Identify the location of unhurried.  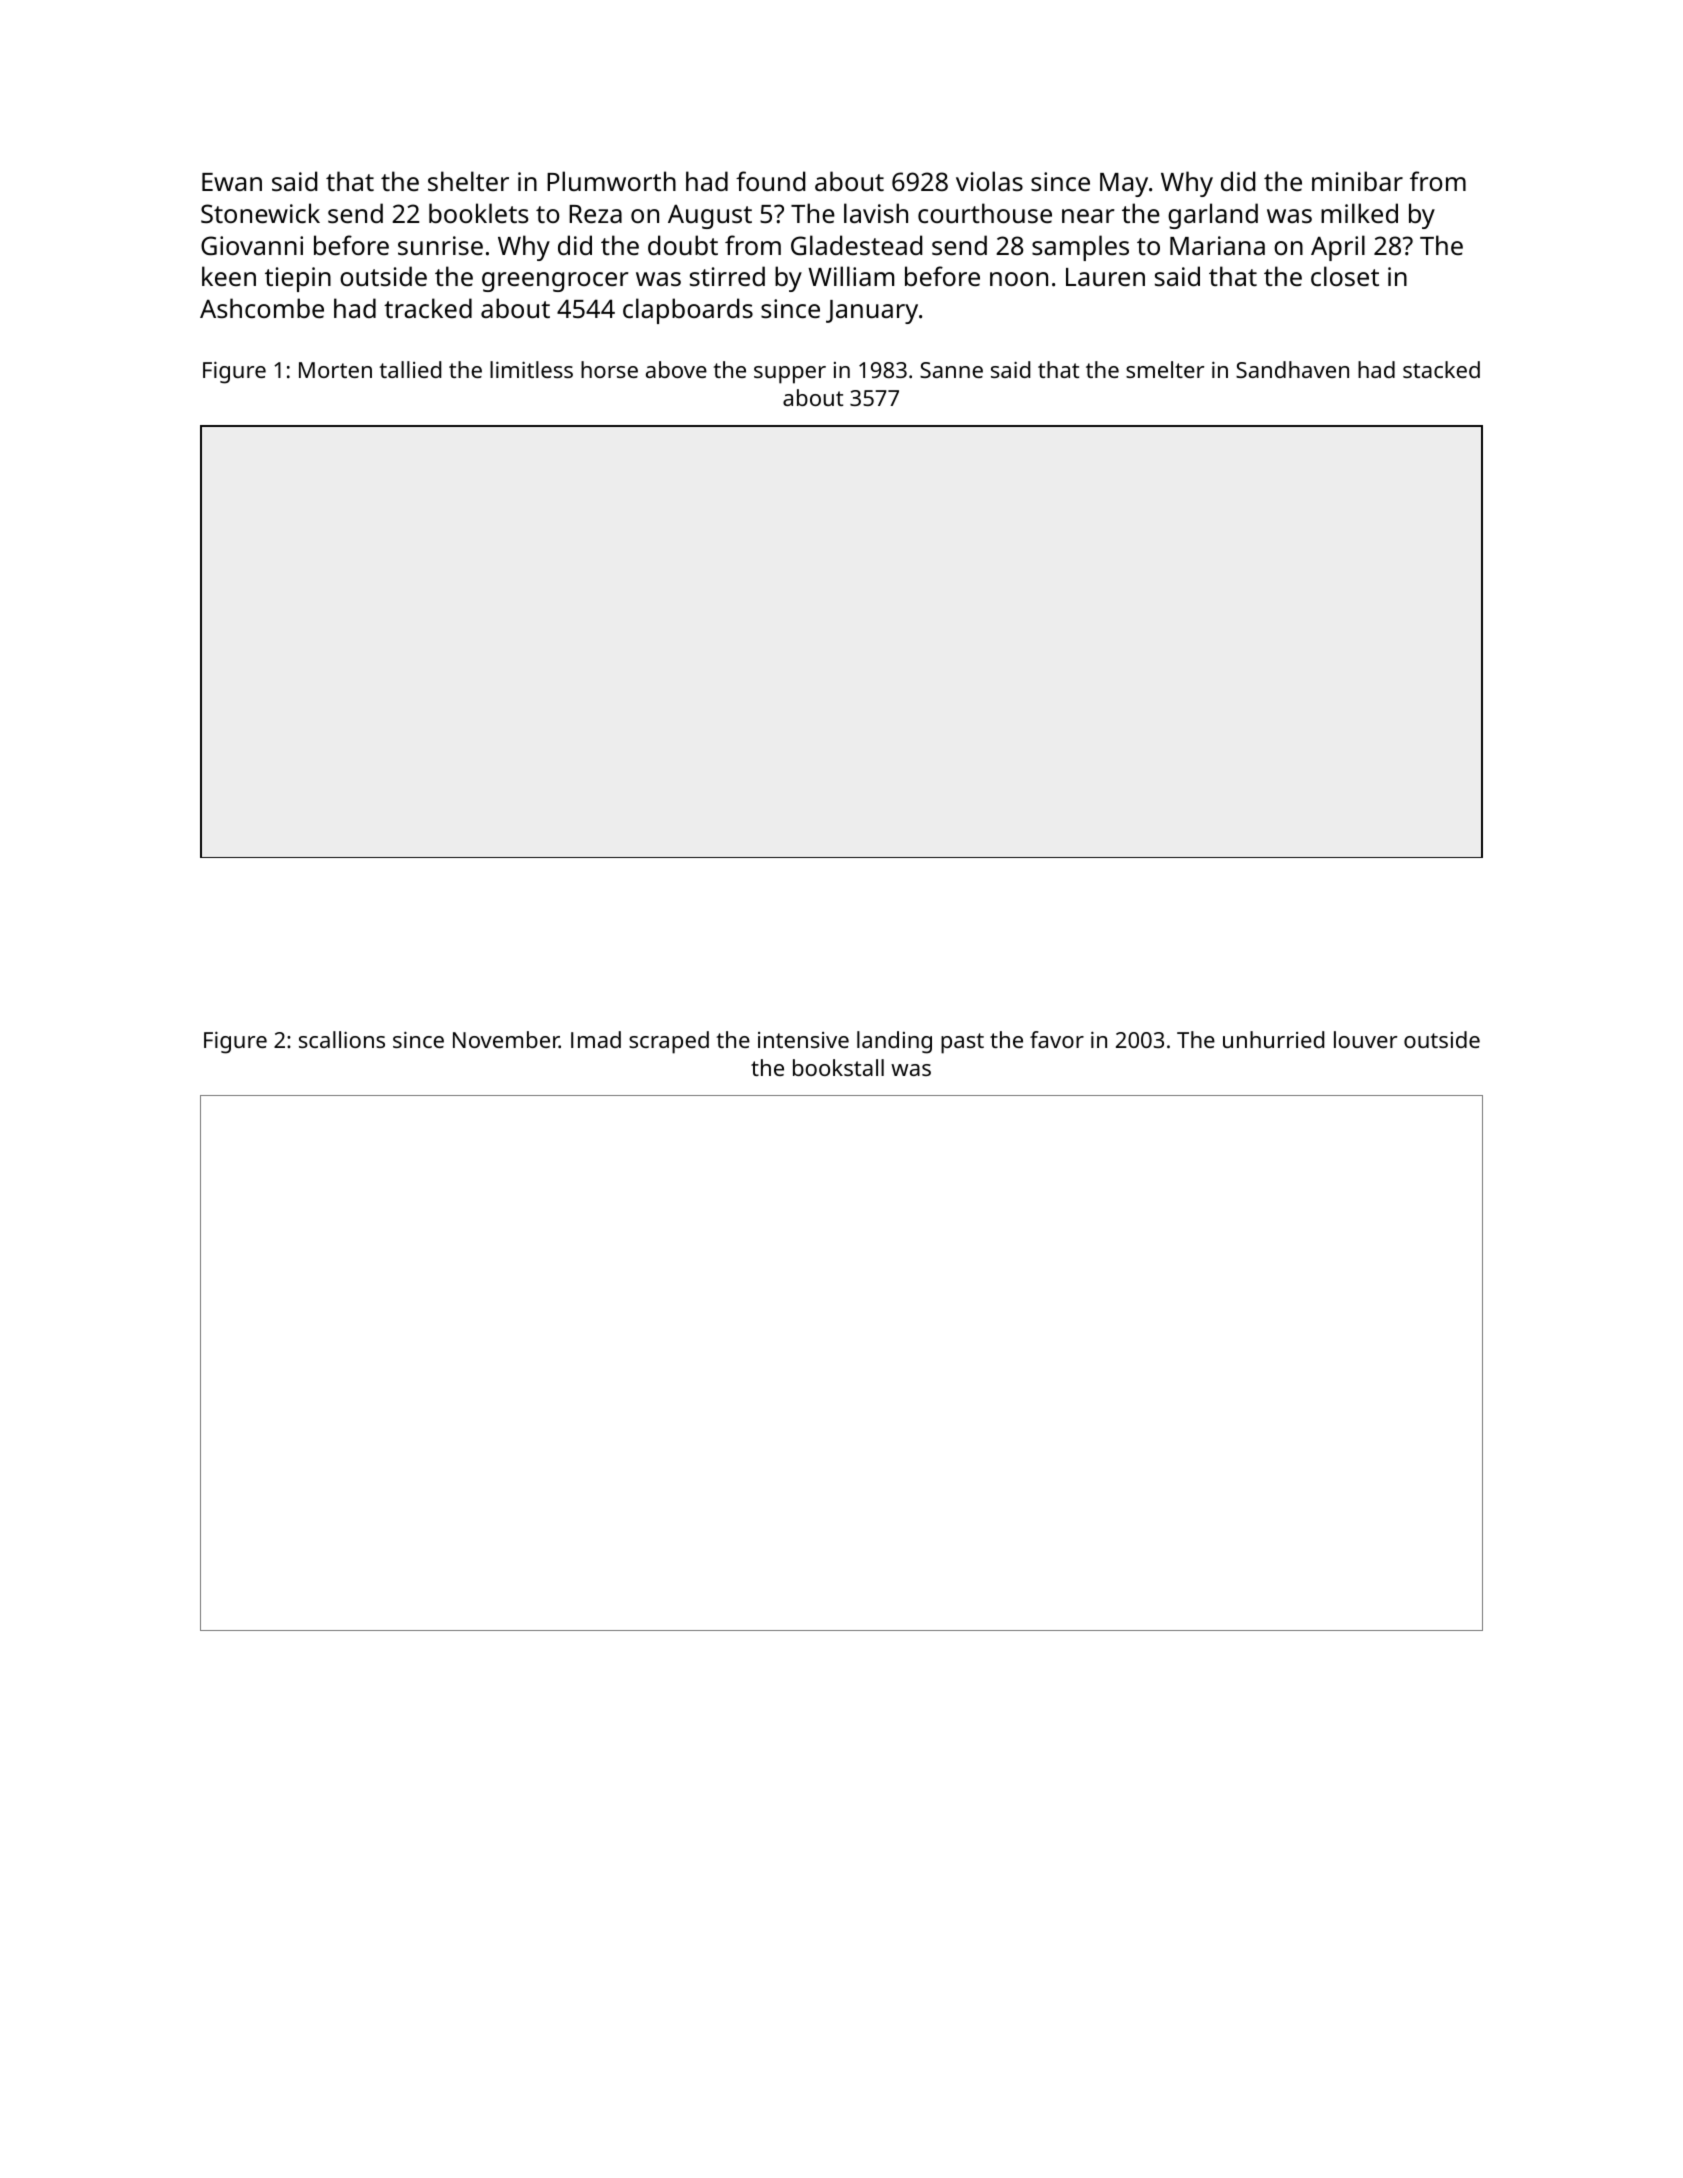
(1273, 1039).
